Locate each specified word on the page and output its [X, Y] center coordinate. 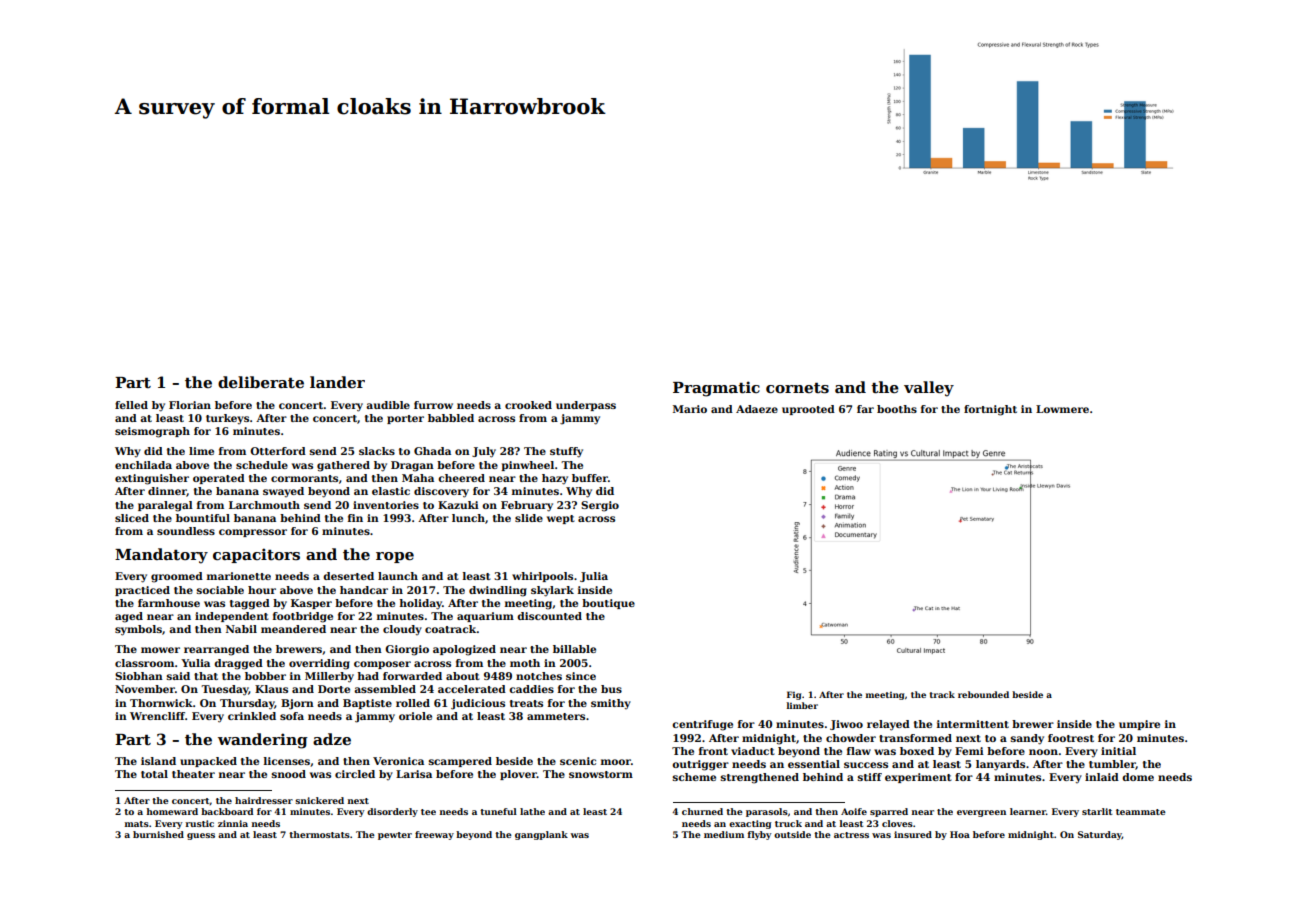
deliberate [261, 382]
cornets [797, 388]
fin [355, 518]
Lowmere [1062, 409]
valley [929, 389]
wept [561, 519]
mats [137, 824]
